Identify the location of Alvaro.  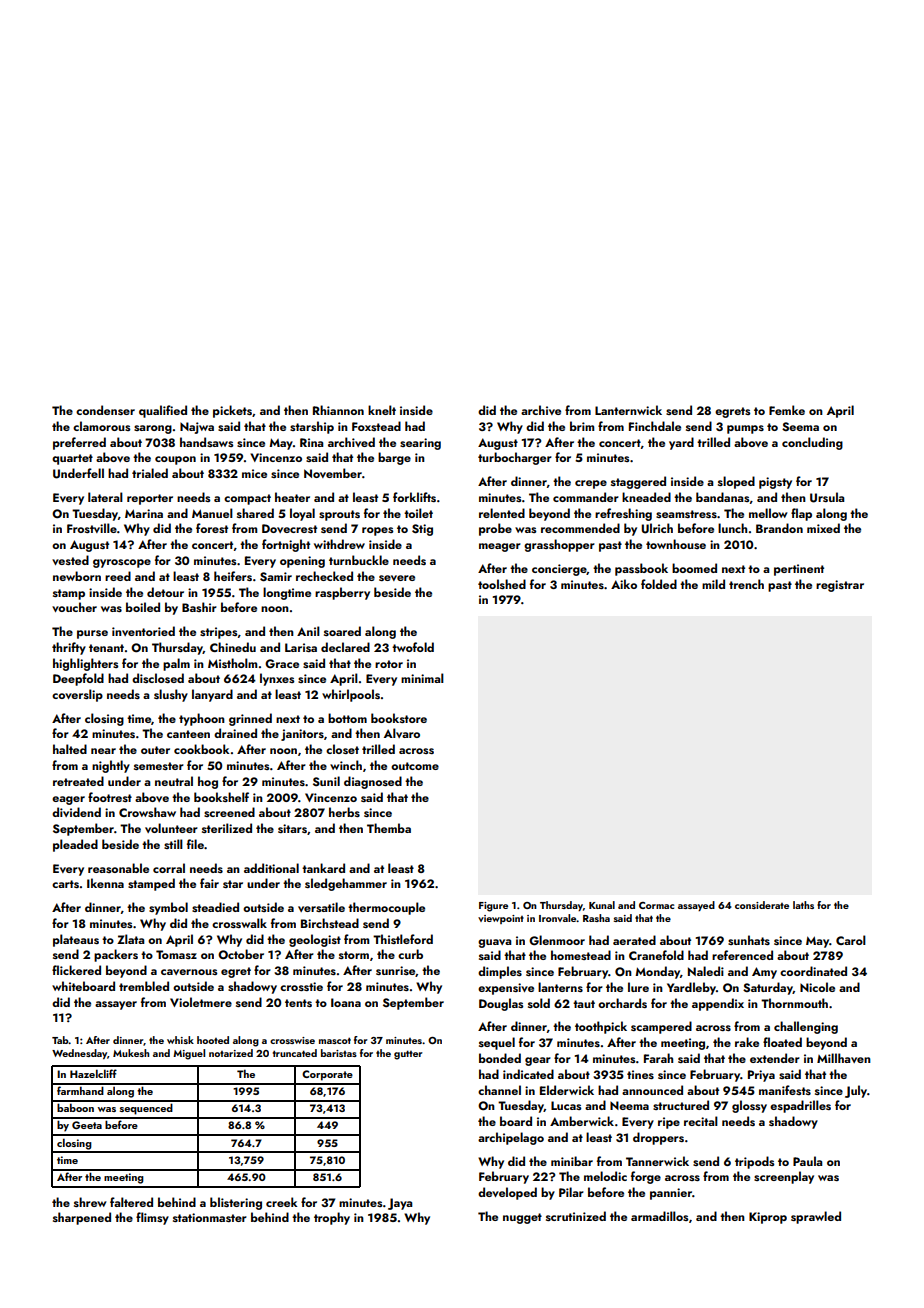
(402, 733).
